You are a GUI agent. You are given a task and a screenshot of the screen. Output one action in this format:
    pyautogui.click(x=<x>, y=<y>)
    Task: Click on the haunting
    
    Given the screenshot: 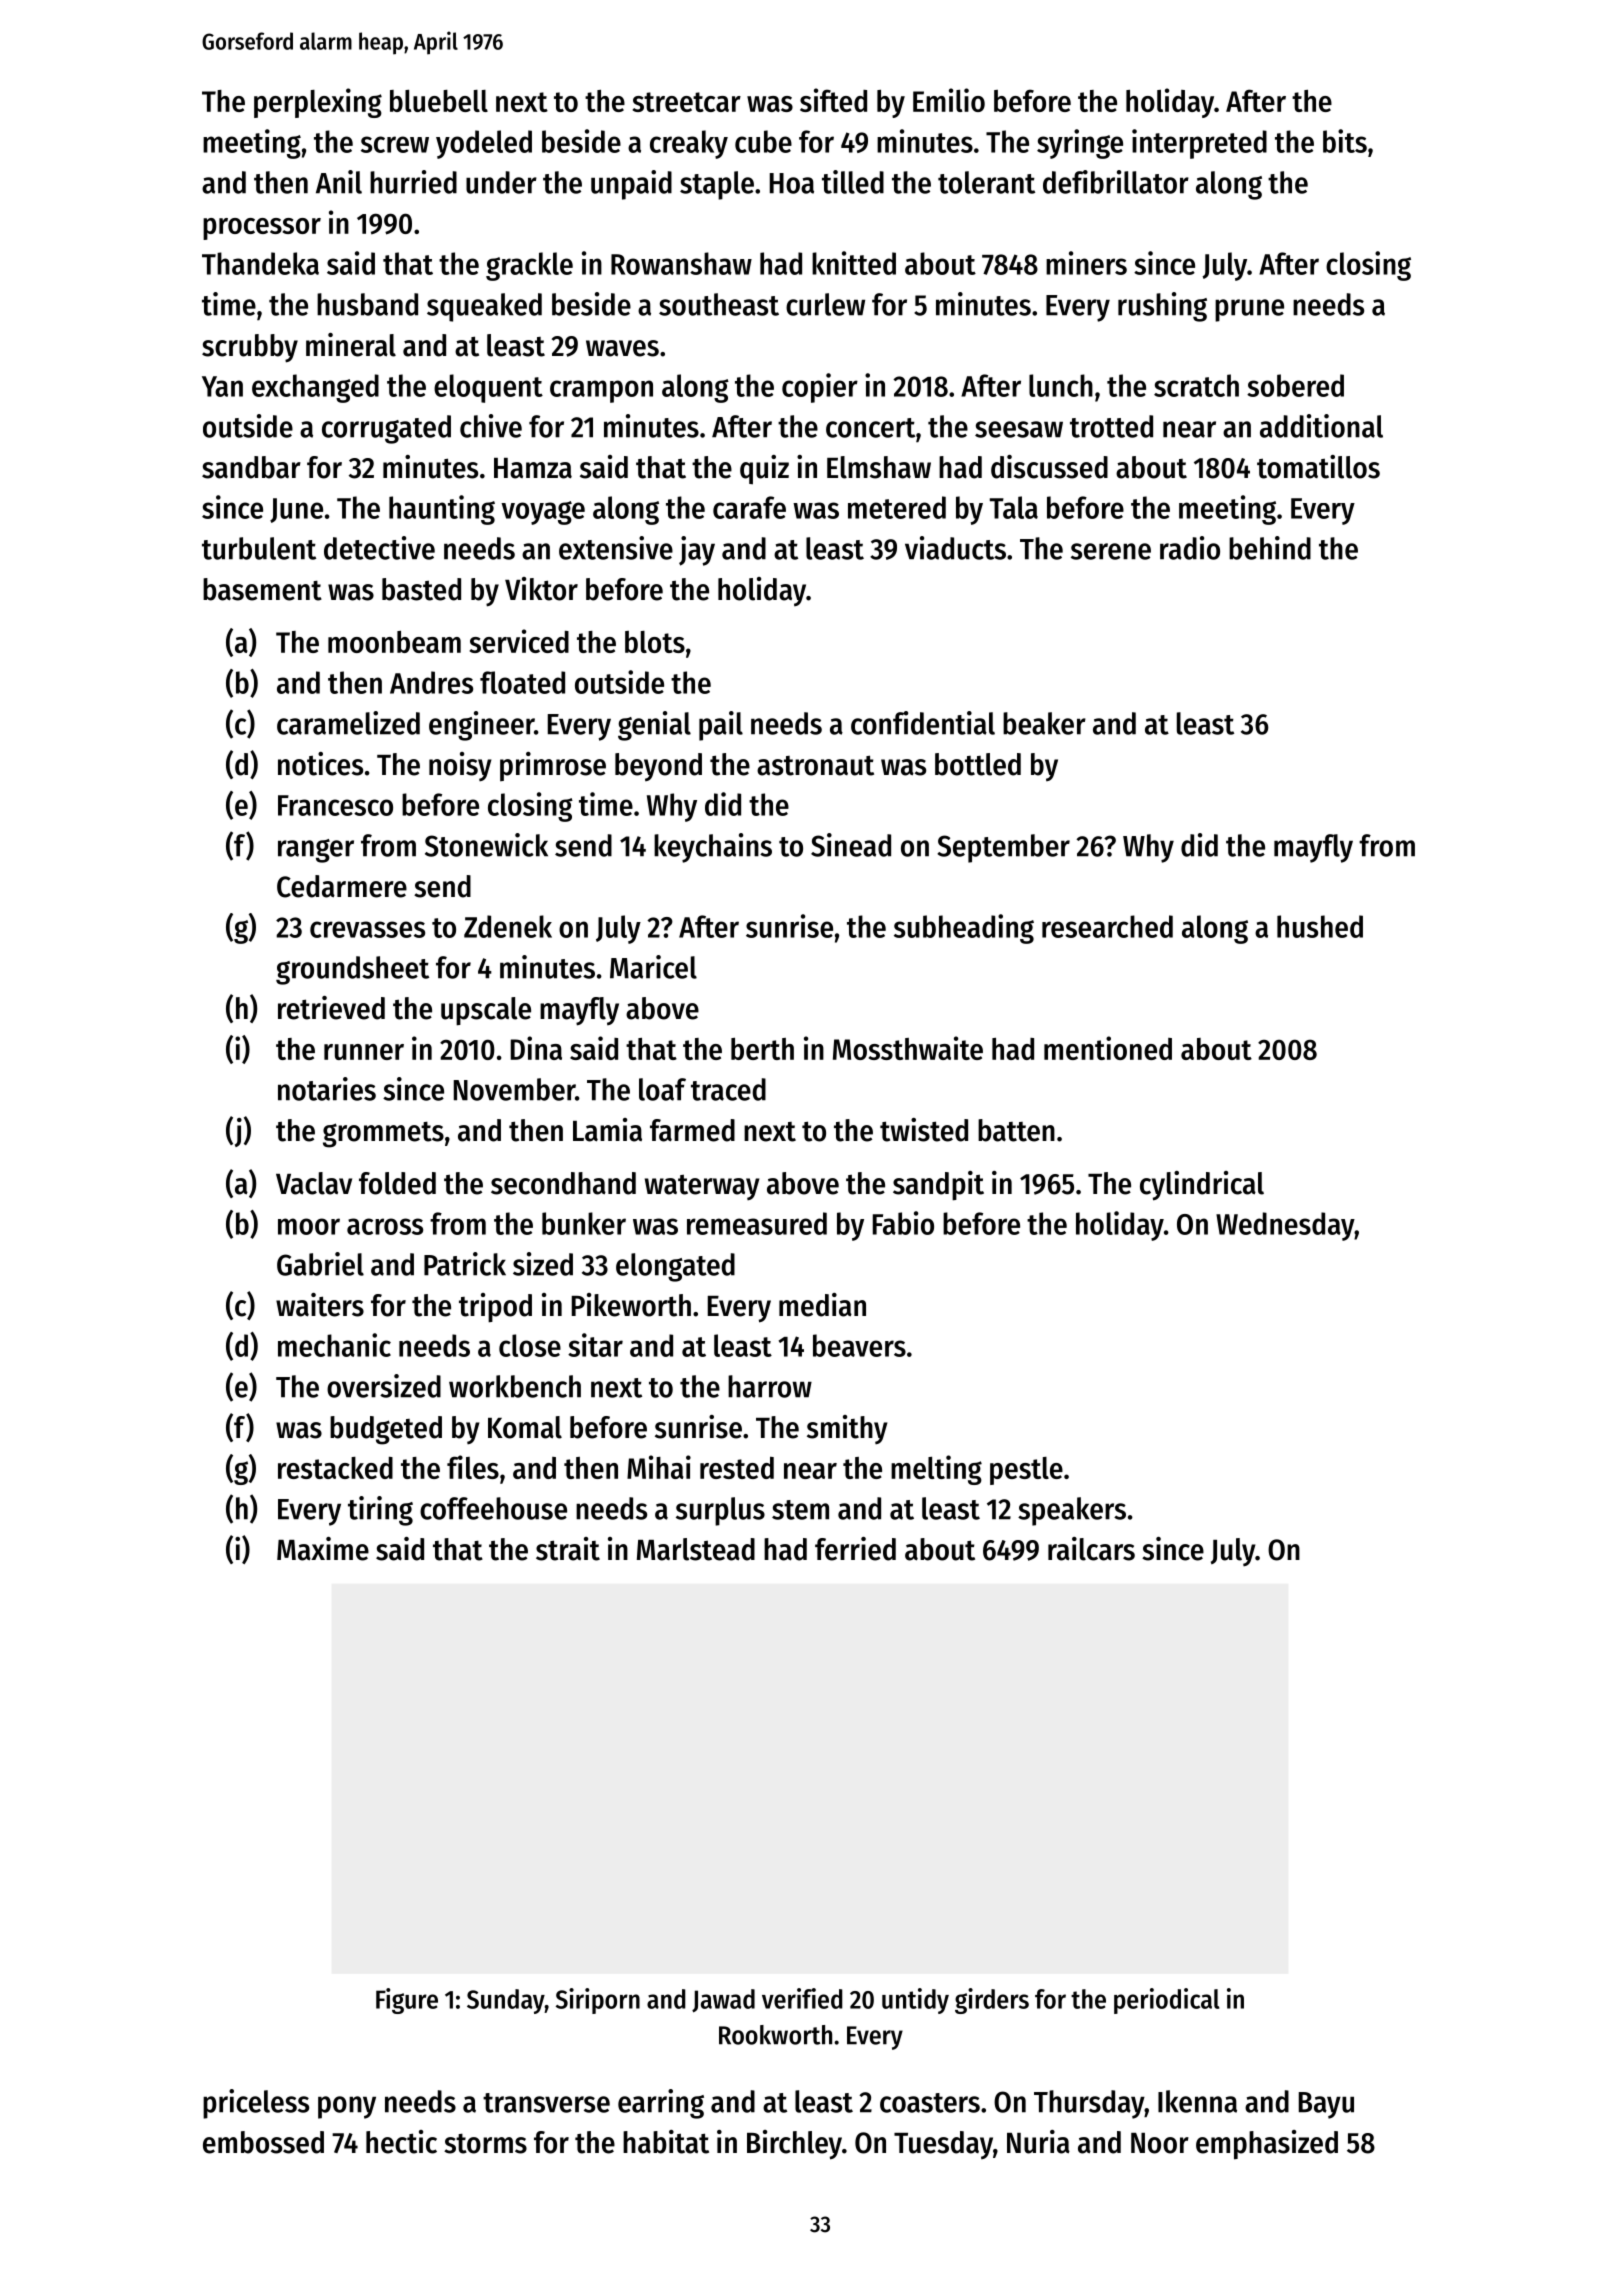 What is the action you would take?
    pyautogui.click(x=442, y=510)
